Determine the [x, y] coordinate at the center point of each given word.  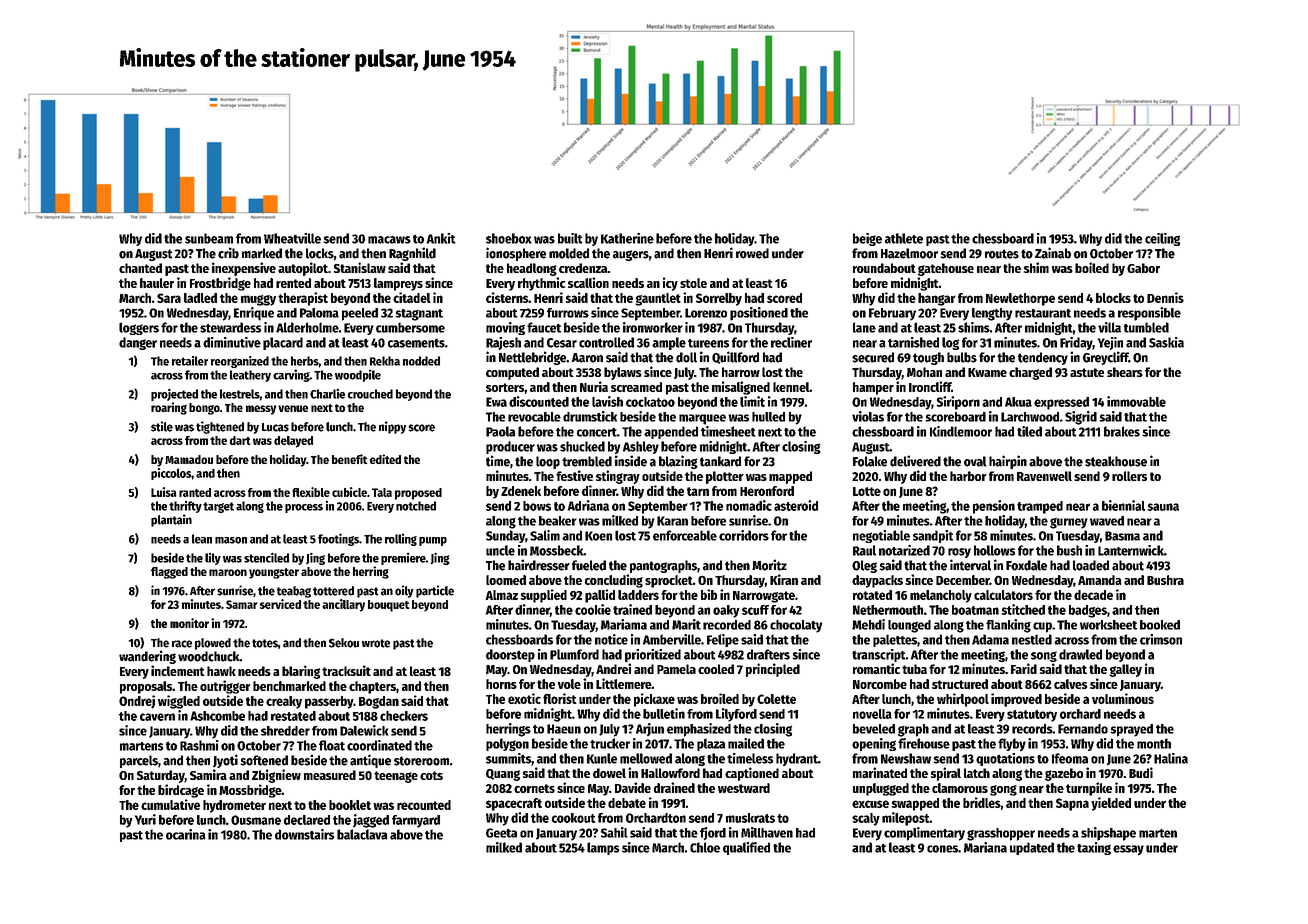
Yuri [145, 819]
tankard [720, 461]
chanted [140, 268]
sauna [1163, 507]
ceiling [1162, 239]
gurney [1069, 523]
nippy [392, 427]
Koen [598, 536]
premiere [403, 559]
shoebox [509, 238]
